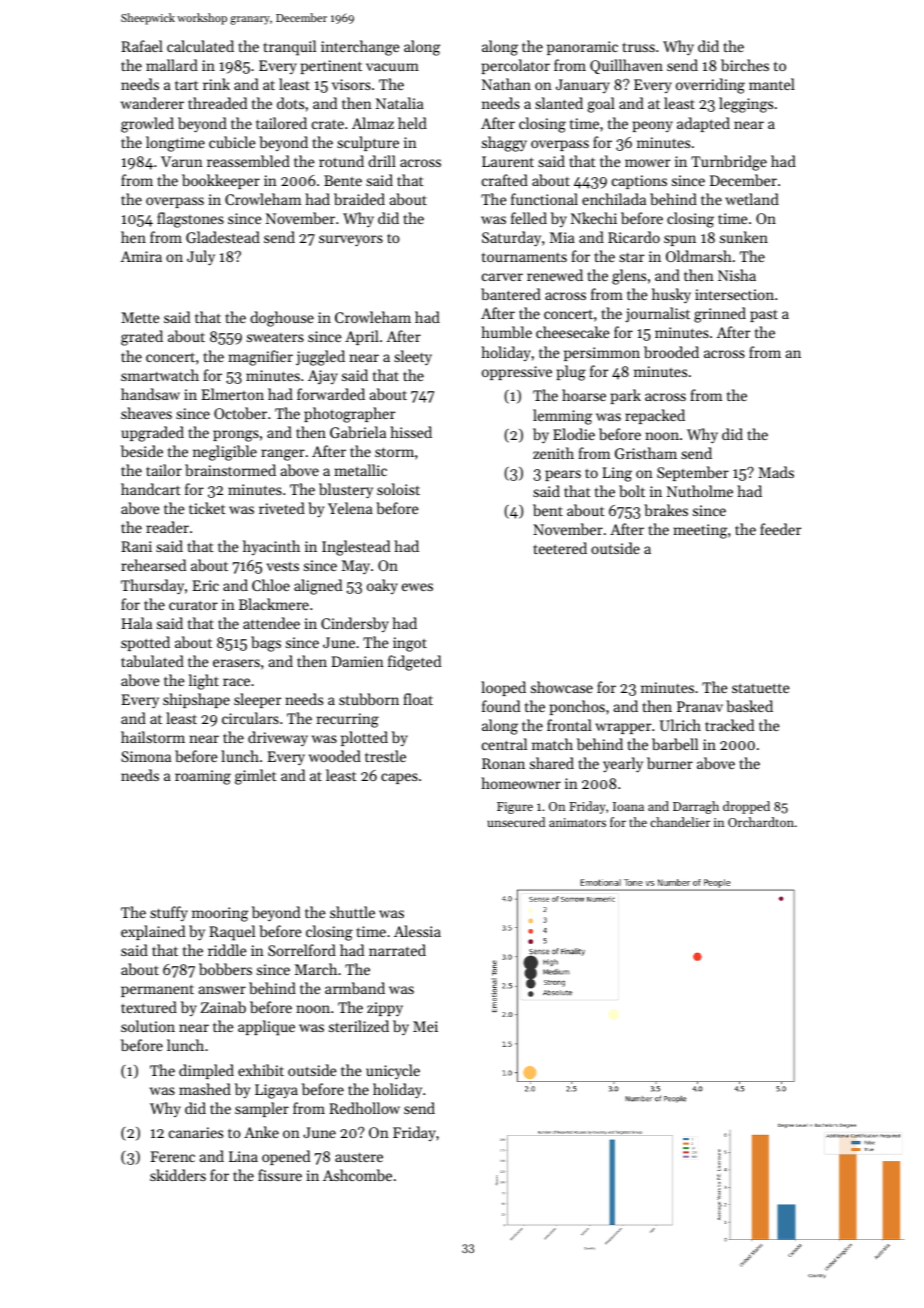 The height and width of the image is (1308, 924). I want to click on Ashcombe, so click(357, 1175).
